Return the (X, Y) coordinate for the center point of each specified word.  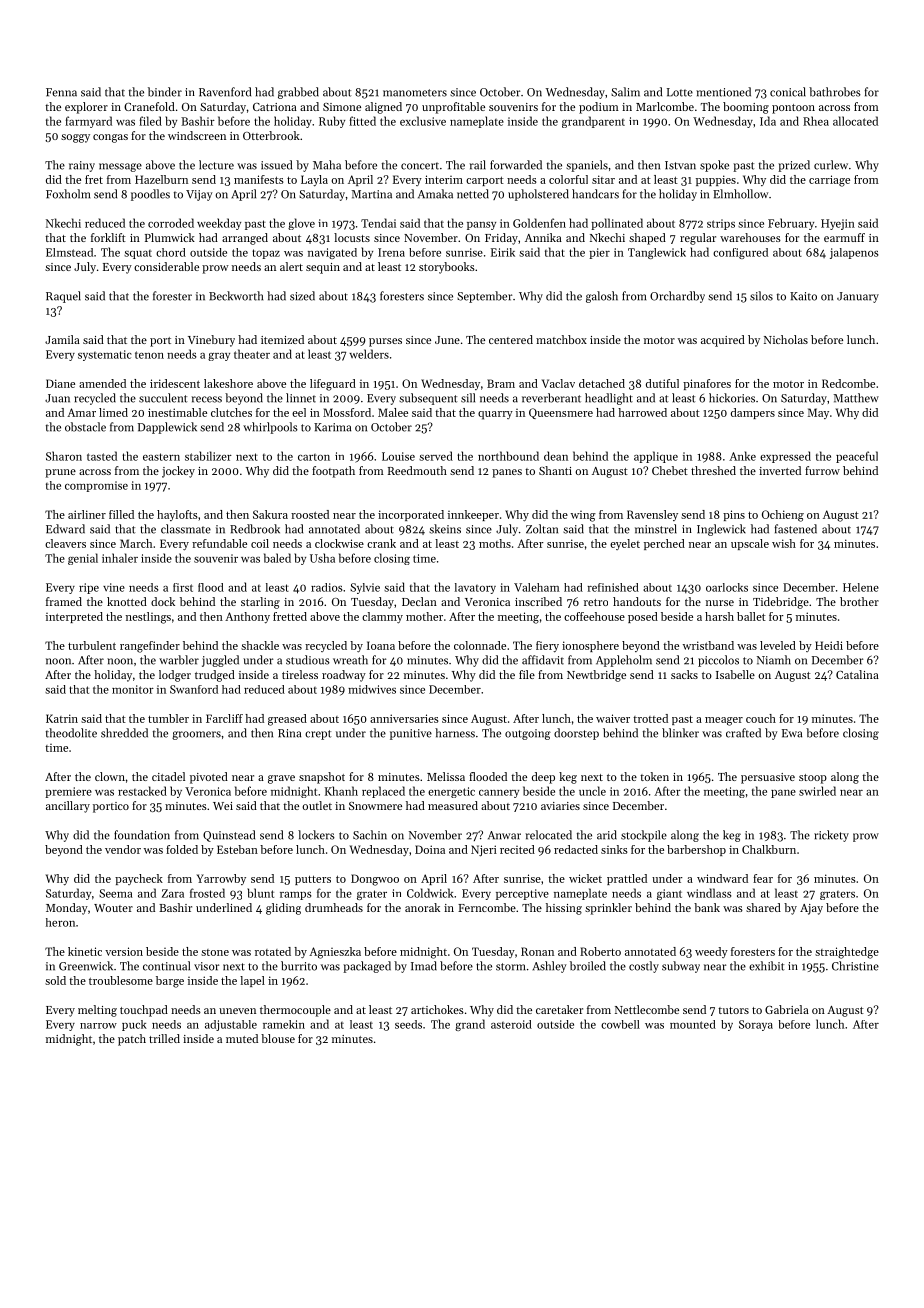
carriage (829, 181)
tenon (149, 355)
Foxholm (68, 194)
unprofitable (453, 108)
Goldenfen (539, 223)
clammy (382, 618)
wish (784, 543)
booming (746, 108)
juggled (220, 661)
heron (60, 922)
